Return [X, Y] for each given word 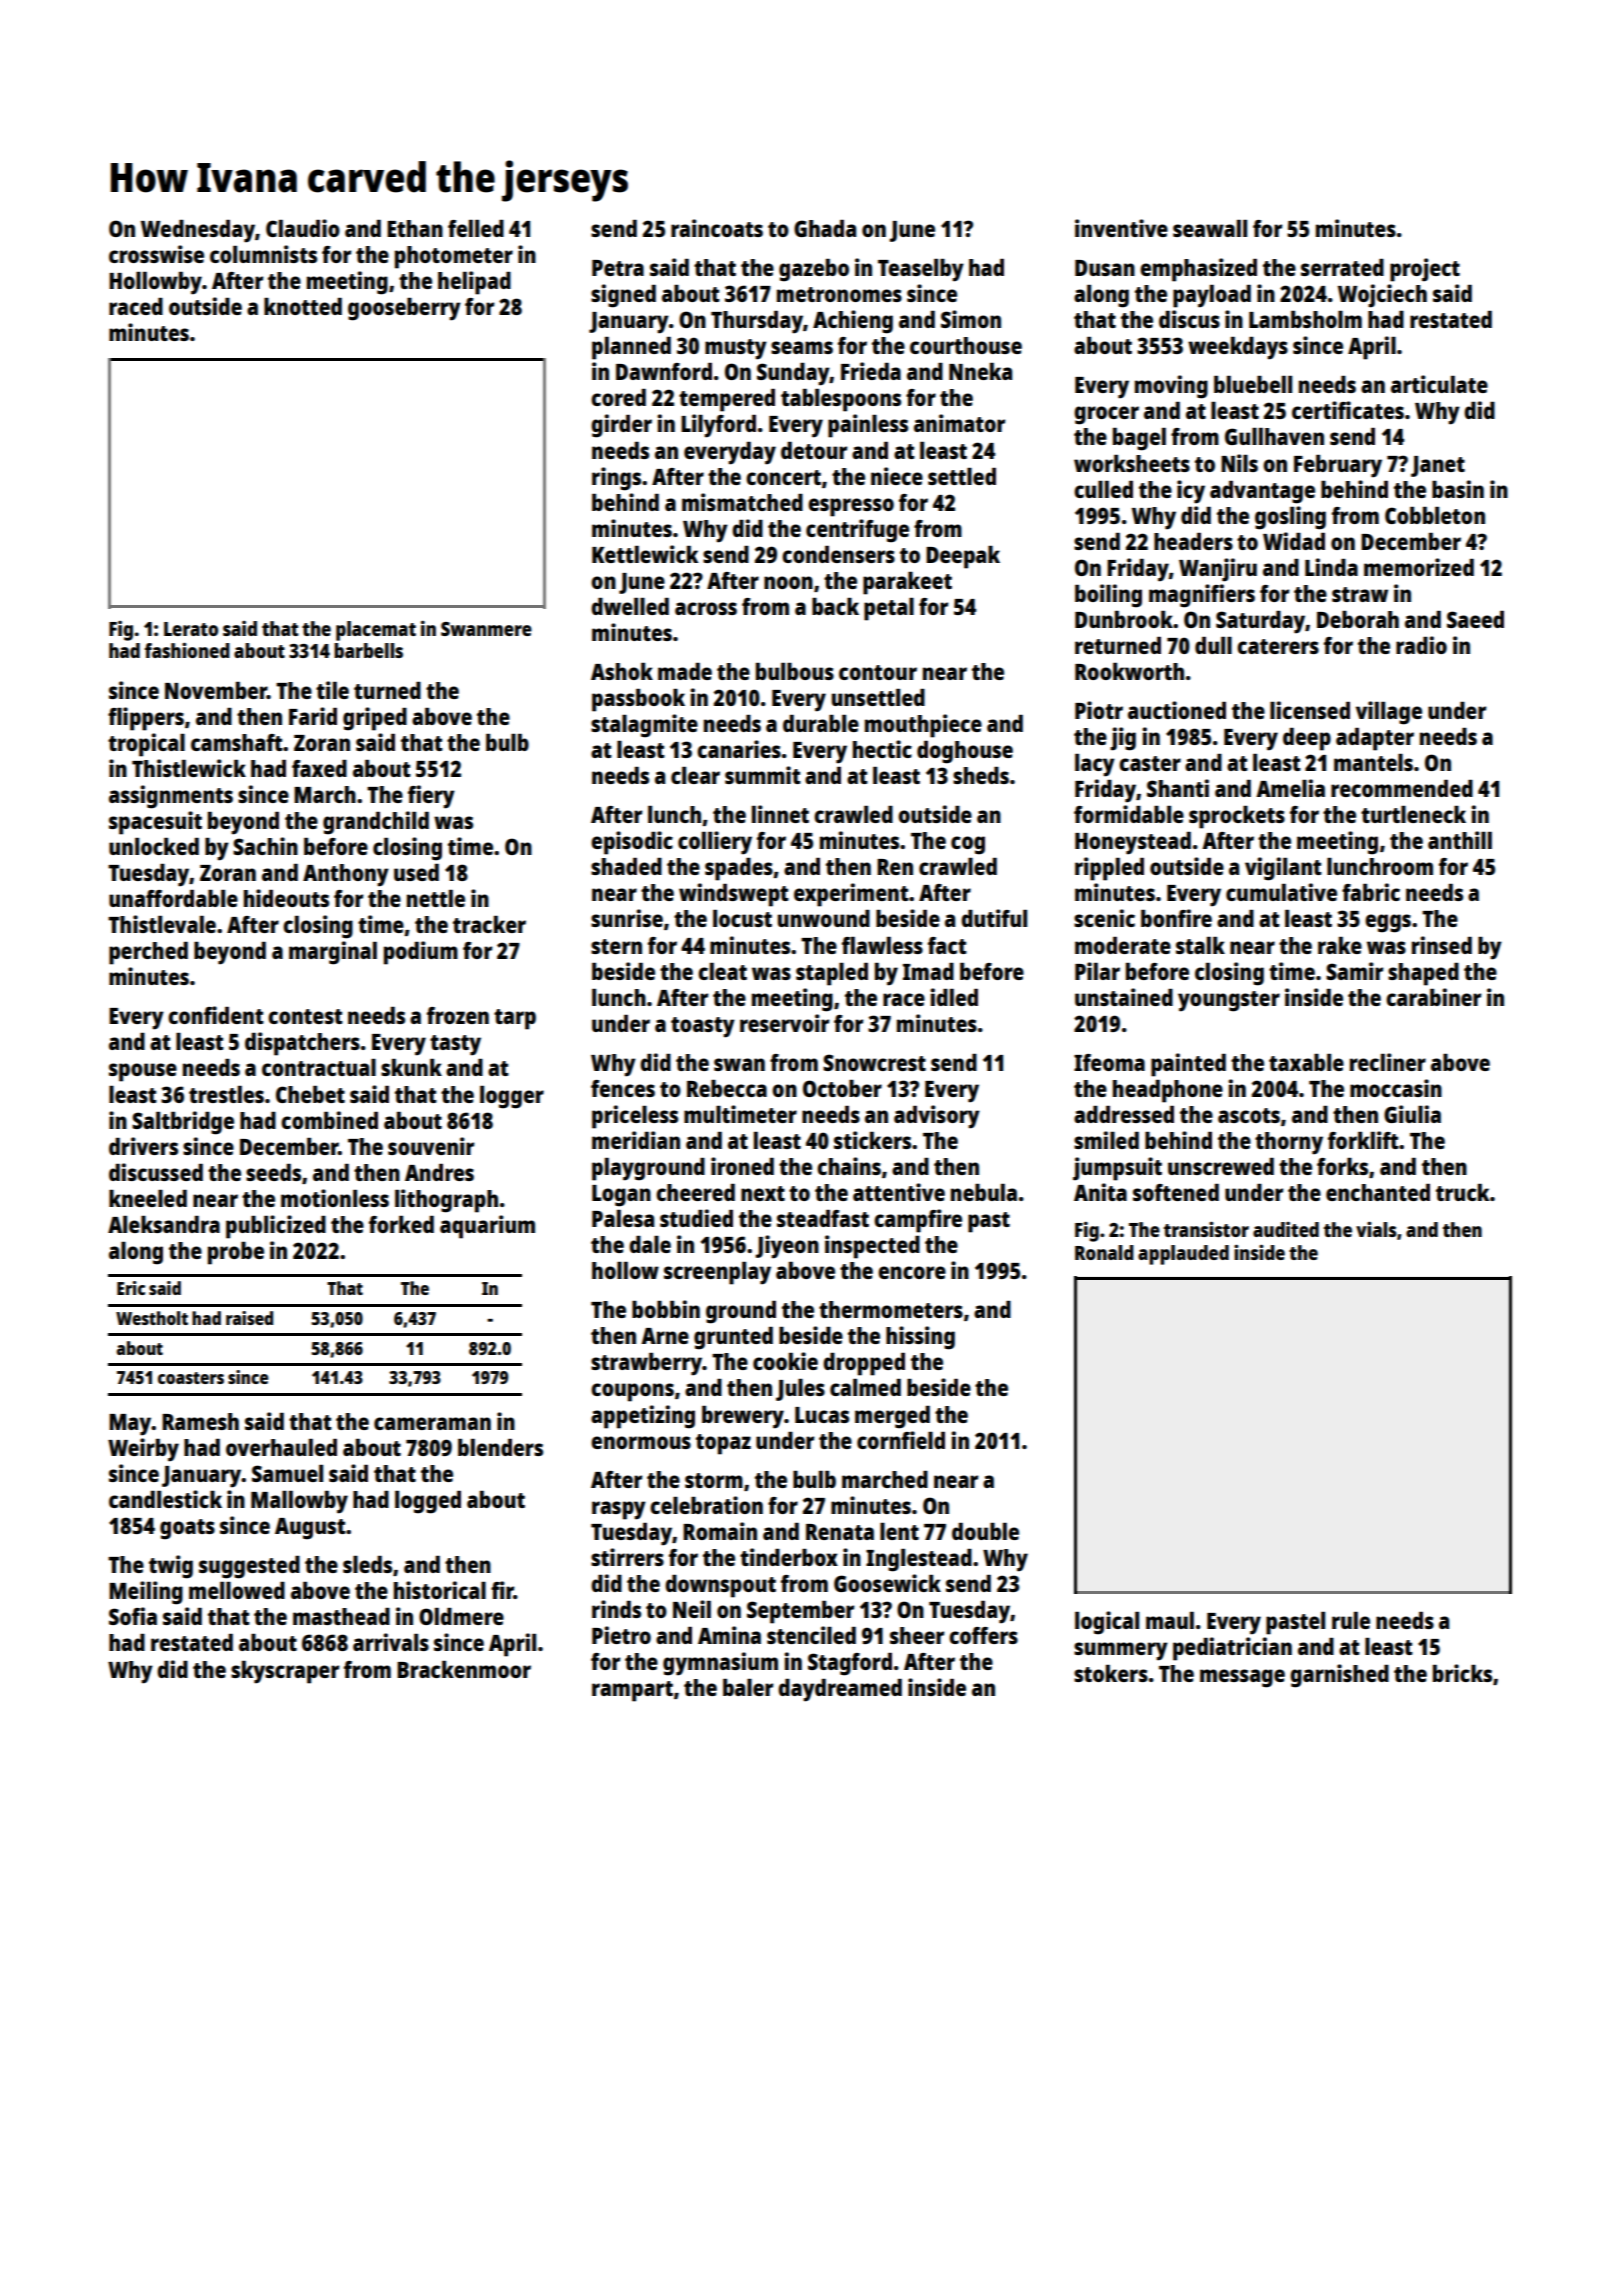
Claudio [303, 228]
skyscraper [285, 1672]
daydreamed [840, 1690]
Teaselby [921, 270]
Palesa [623, 1218]
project [1425, 270]
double [985, 1531]
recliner [1388, 1062]
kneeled [148, 1198]
